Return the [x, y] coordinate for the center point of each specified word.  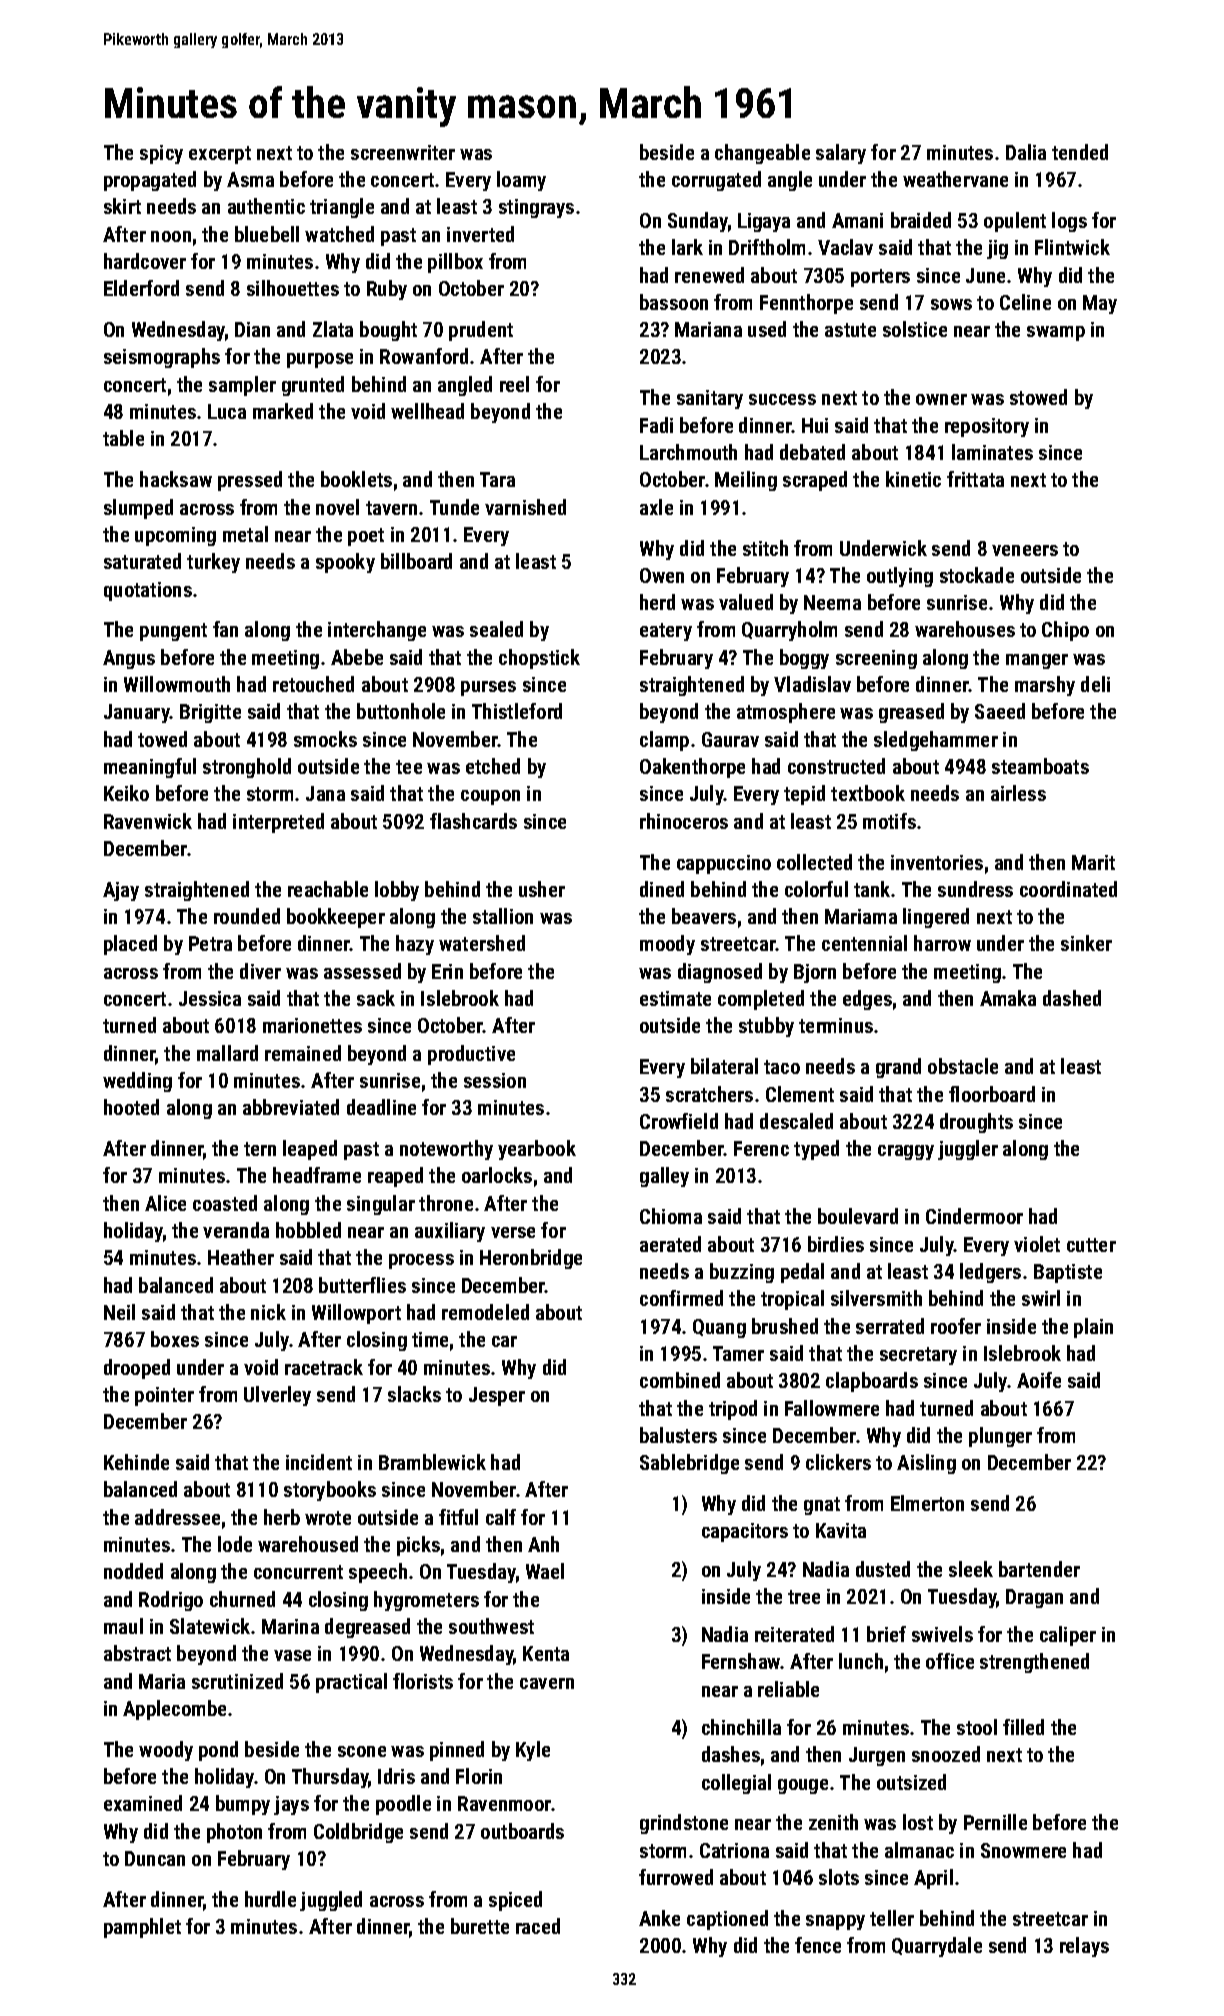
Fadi [656, 425]
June [985, 275]
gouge [803, 1786]
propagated [150, 181]
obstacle [963, 1066]
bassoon [674, 302]
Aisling [926, 1464]
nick [268, 1312]
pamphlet [142, 1928]
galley [664, 1177]
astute [850, 330]
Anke [659, 1918]
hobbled [308, 1230]
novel [337, 507]
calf [501, 1517]
